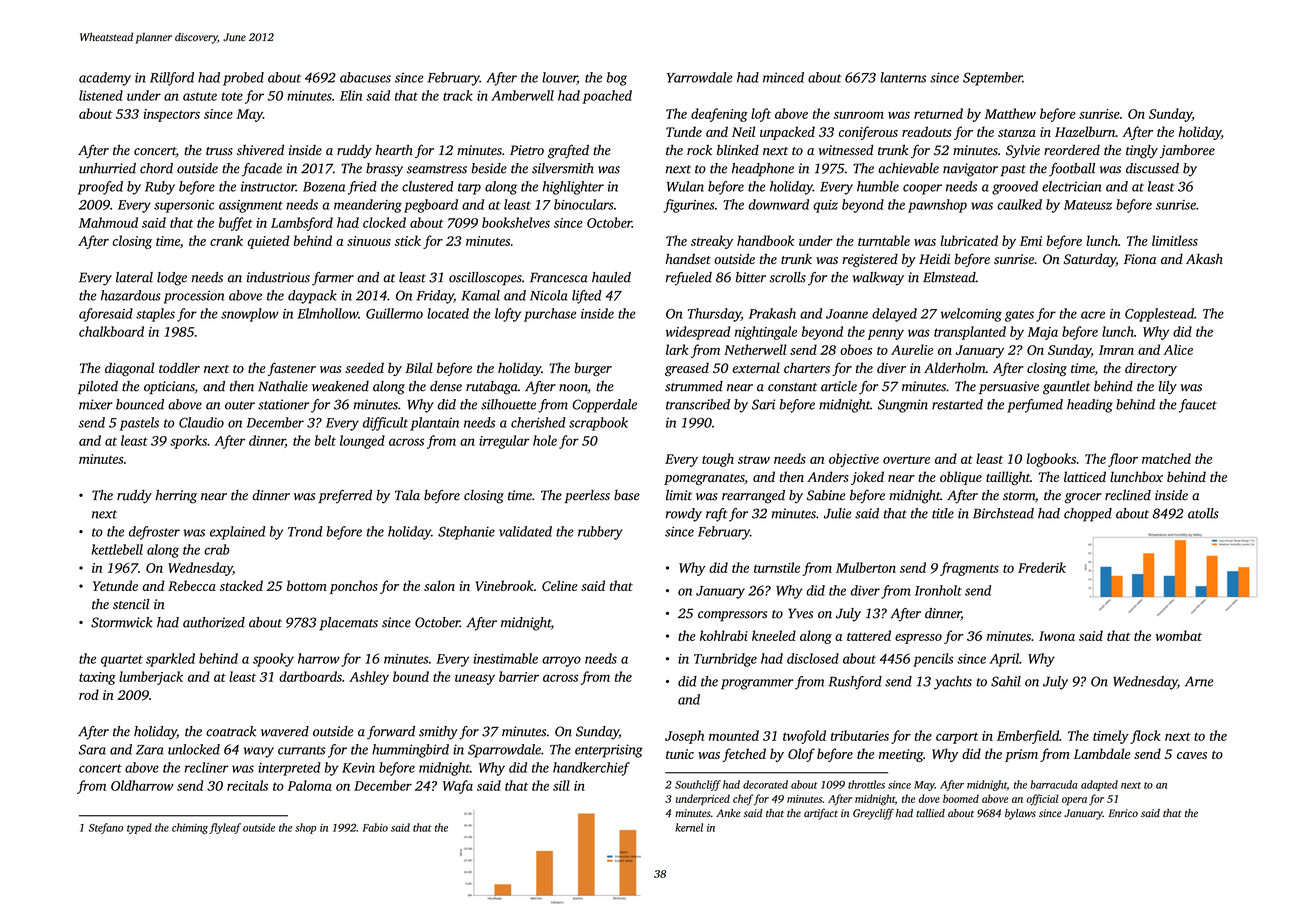 This screenshot has height=924, width=1308. Describe the element at coordinates (139, 828) in the screenshot. I see `typed` at that location.
